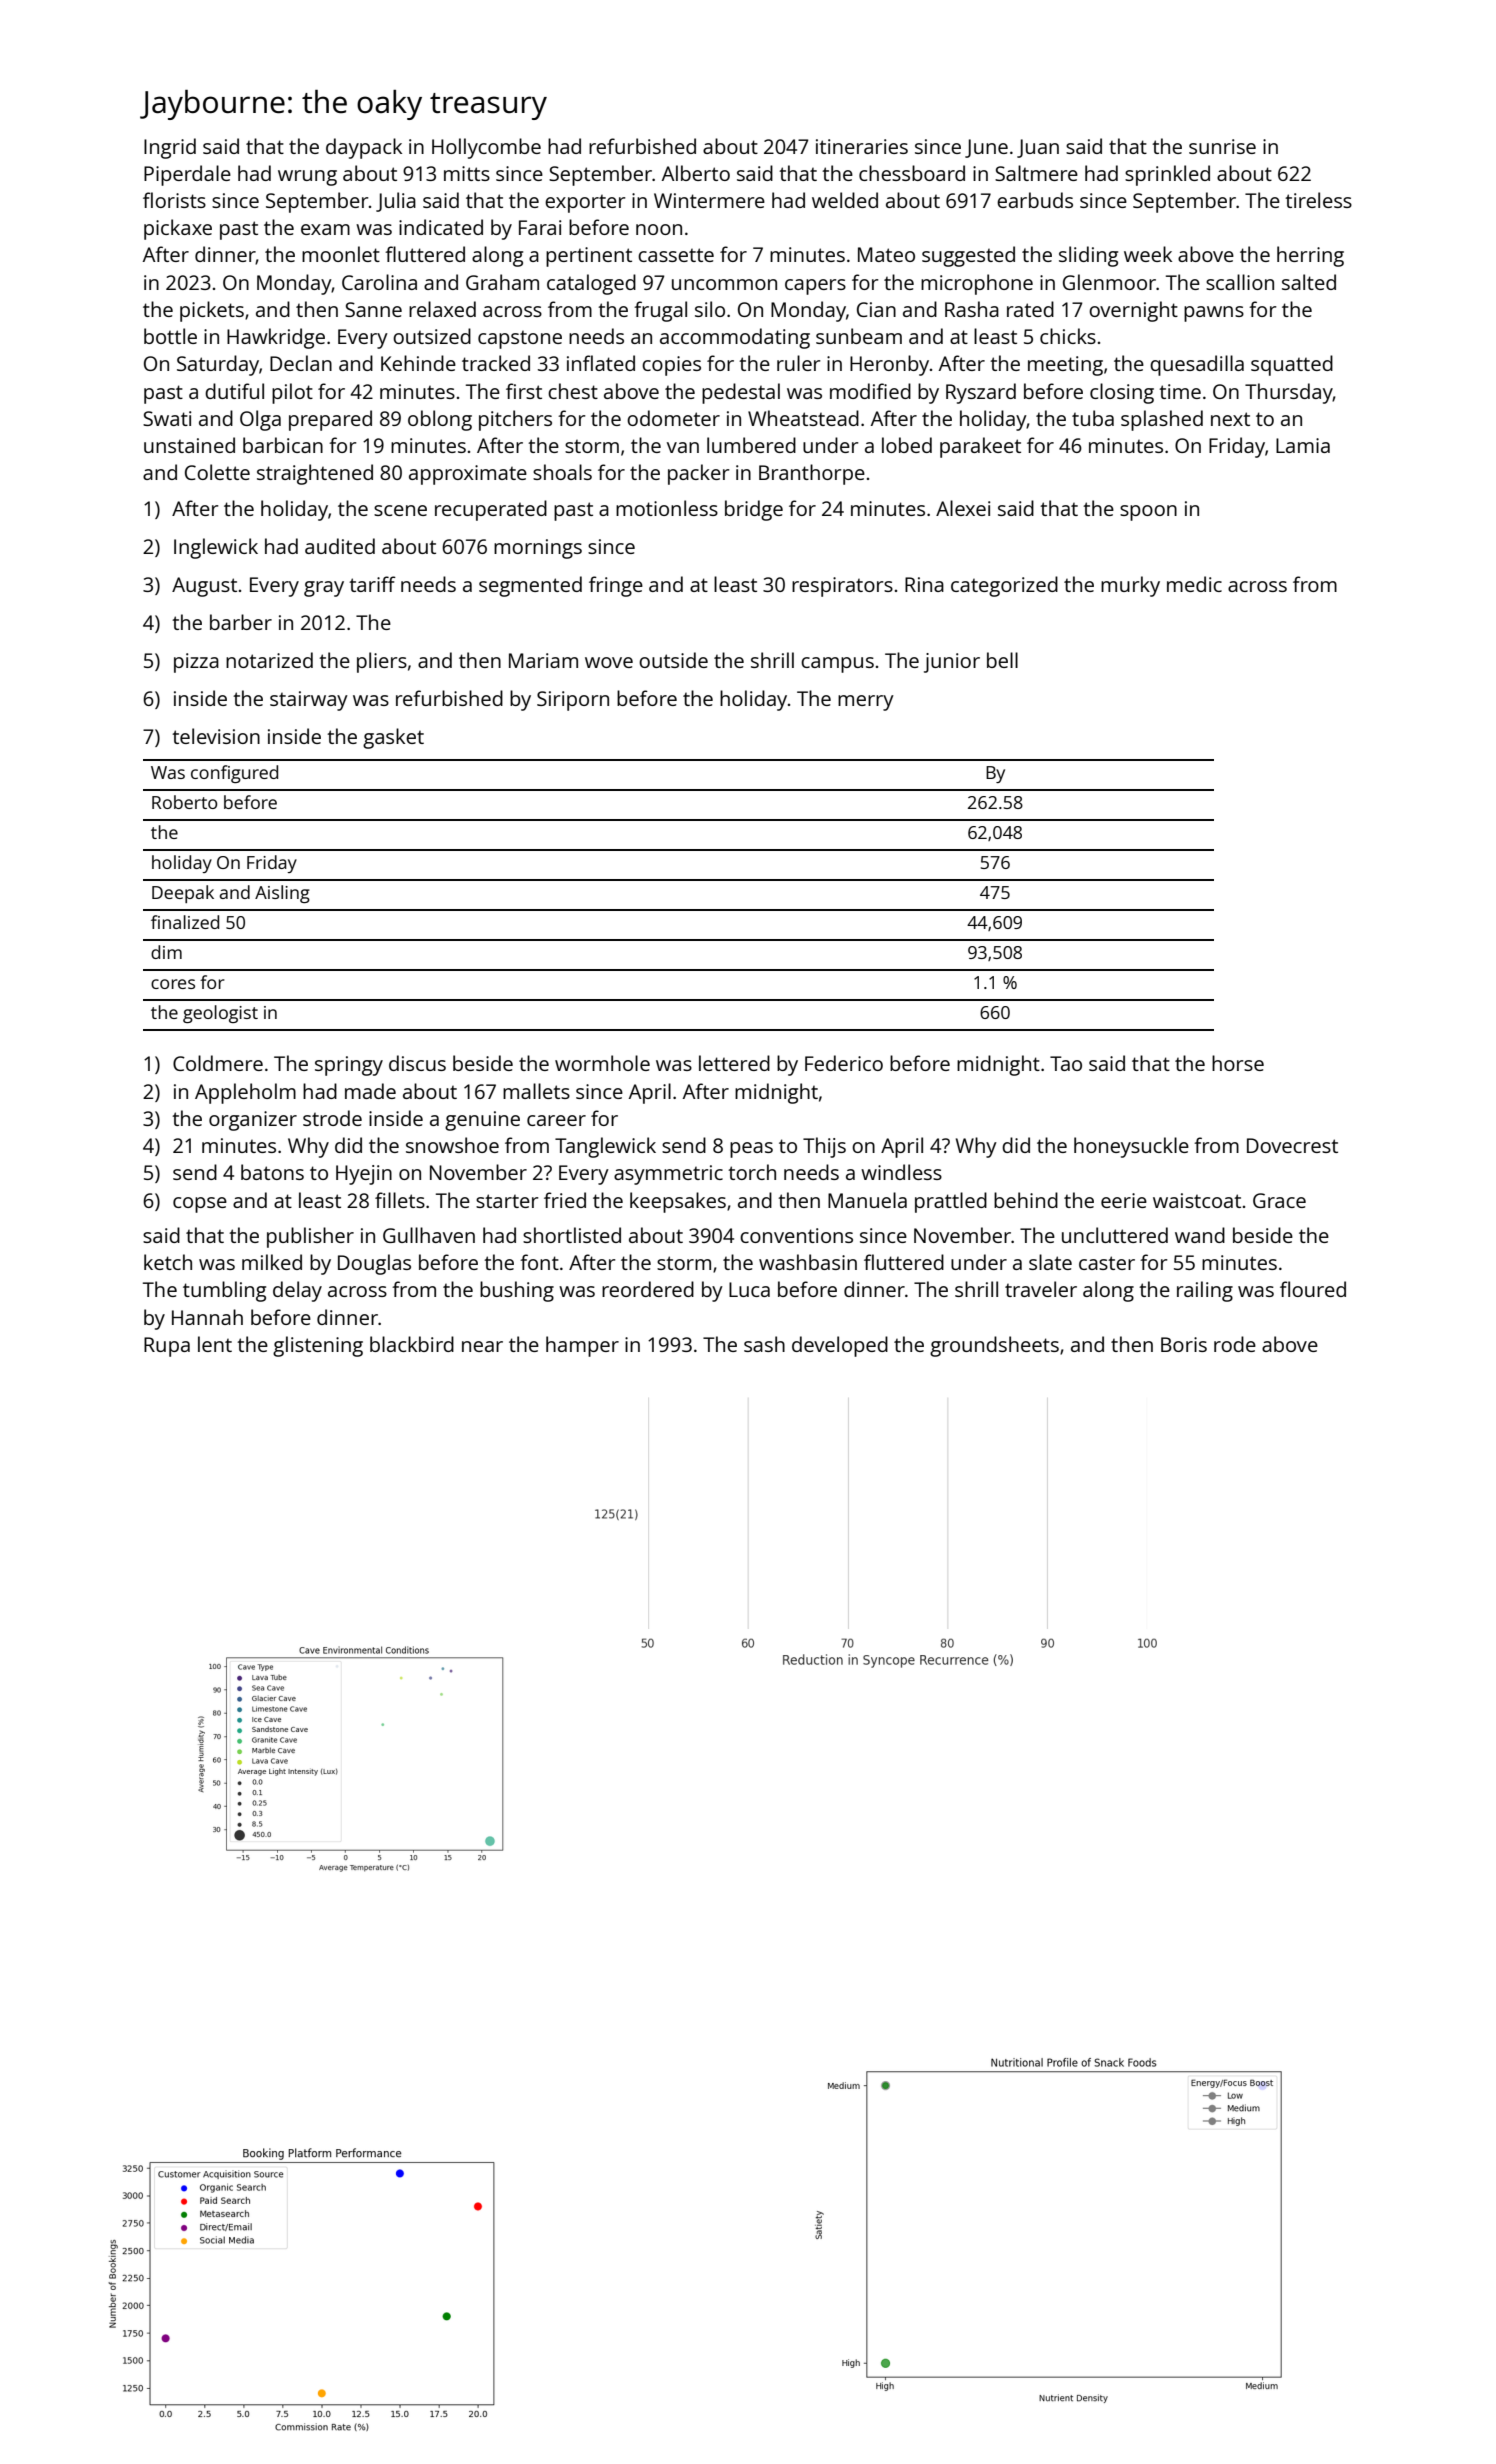 The height and width of the screenshot is (2464, 1496). What do you see at coordinates (866, 703) in the screenshot?
I see `merry` at bounding box center [866, 703].
